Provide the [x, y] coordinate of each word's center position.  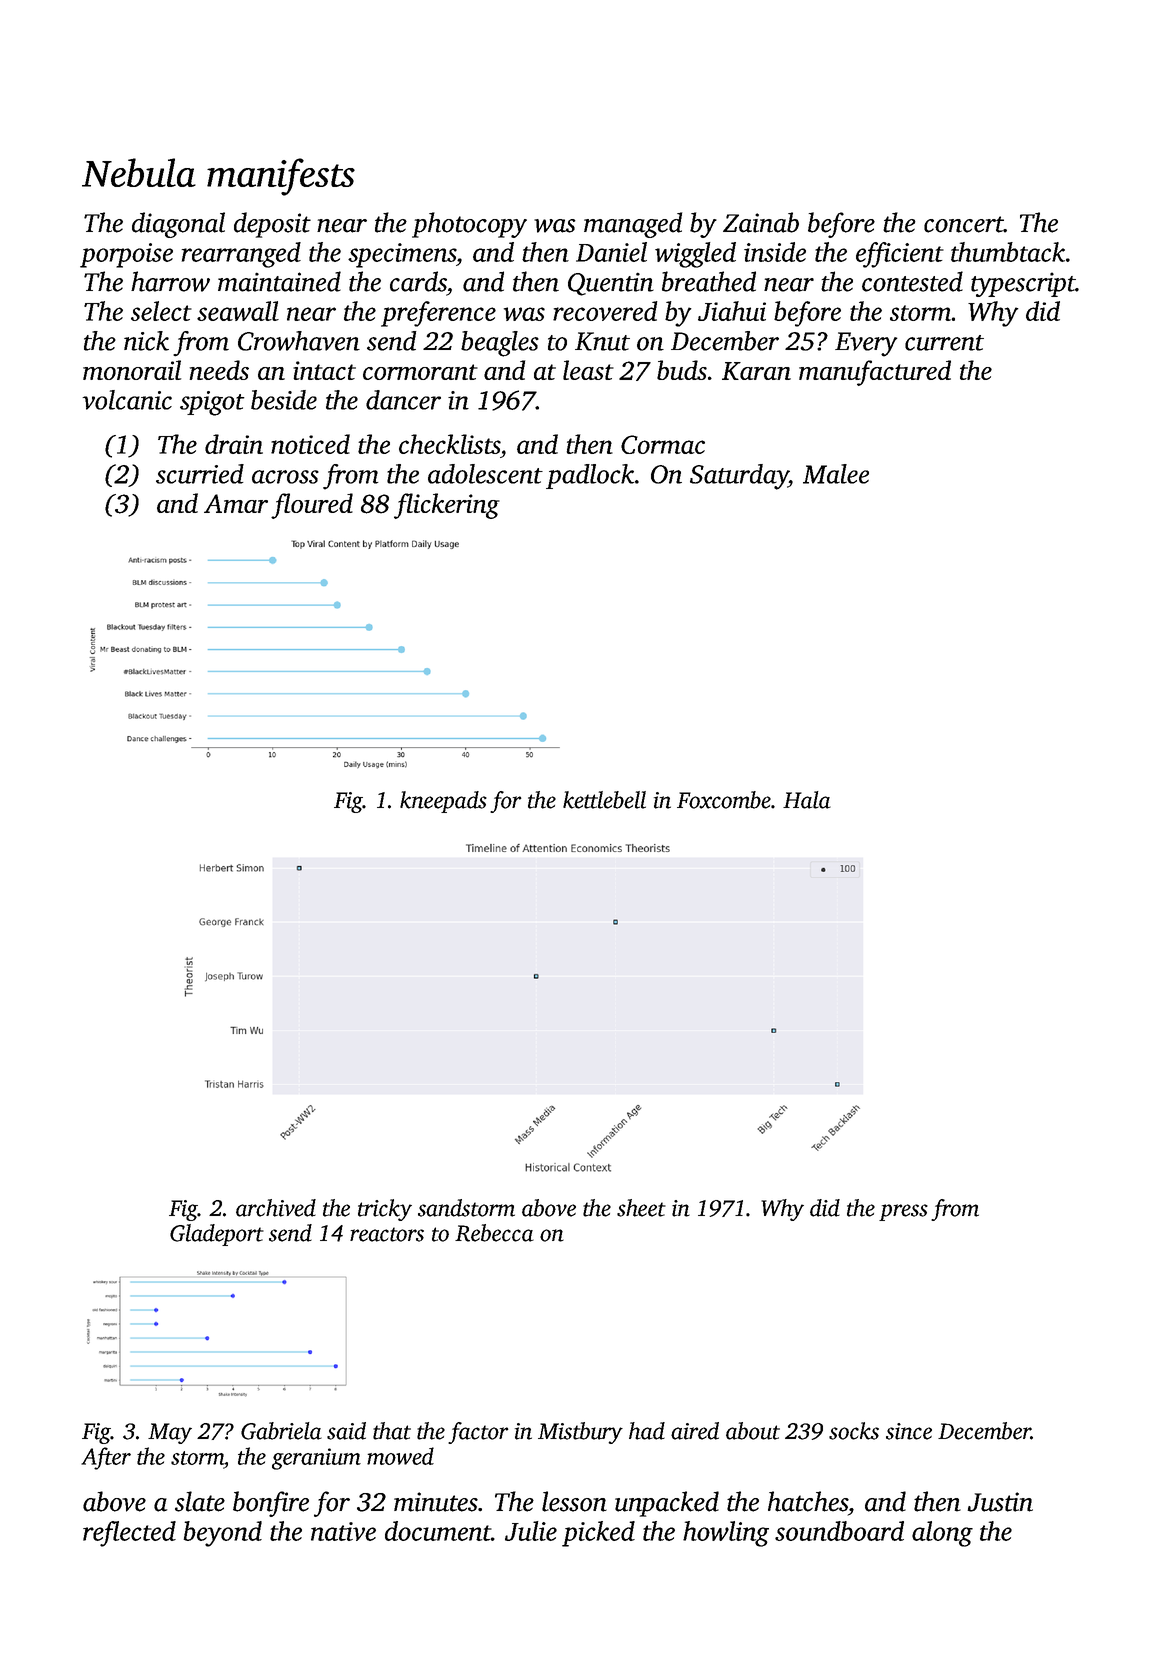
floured [312, 506]
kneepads [443, 802]
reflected [129, 1534]
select [161, 311]
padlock [590, 476]
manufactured [875, 373]
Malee [836, 474]
